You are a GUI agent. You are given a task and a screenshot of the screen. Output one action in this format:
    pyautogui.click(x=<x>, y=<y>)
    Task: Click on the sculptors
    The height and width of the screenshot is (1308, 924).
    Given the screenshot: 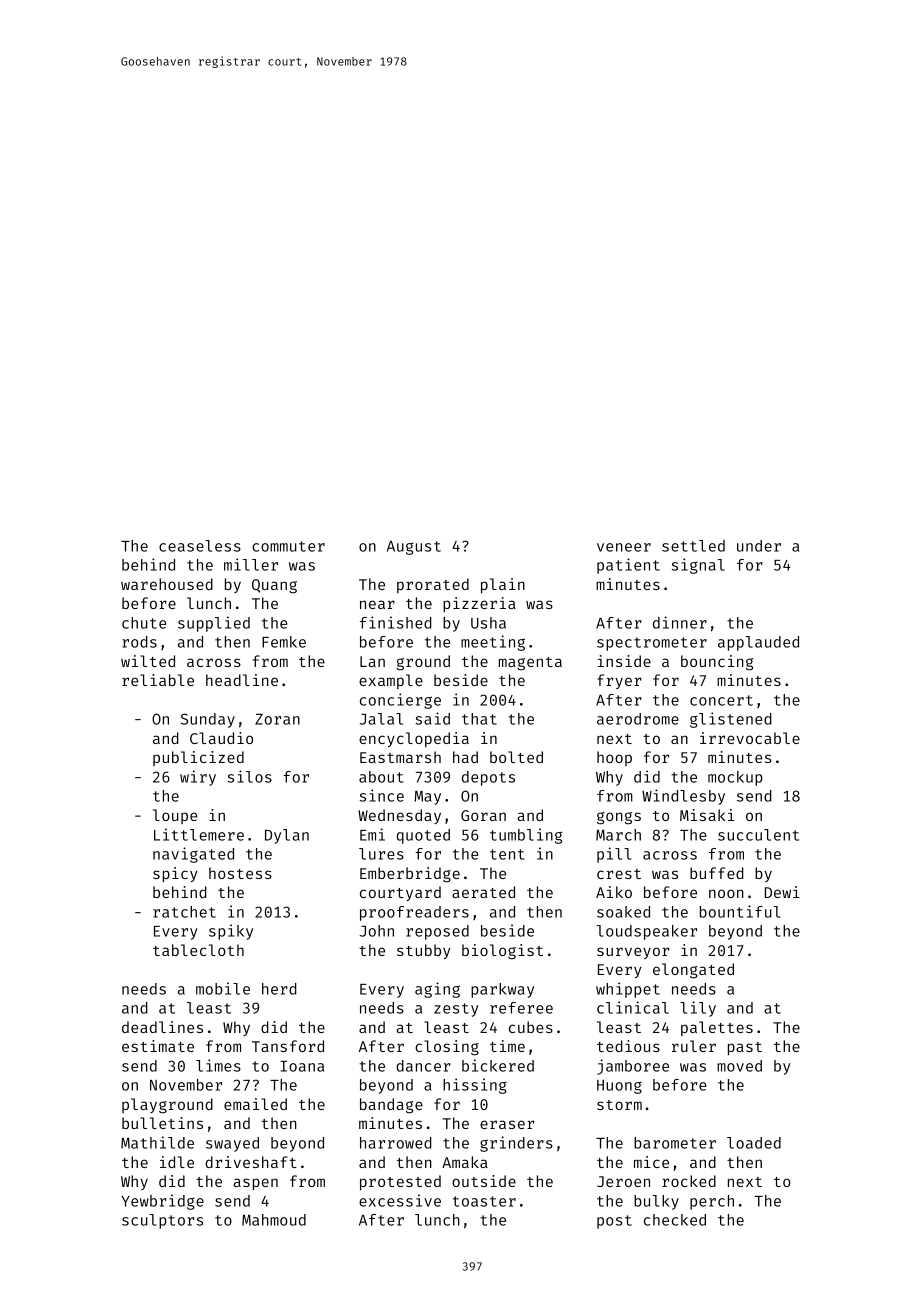 What is the action you would take?
    pyautogui.click(x=162, y=1221)
